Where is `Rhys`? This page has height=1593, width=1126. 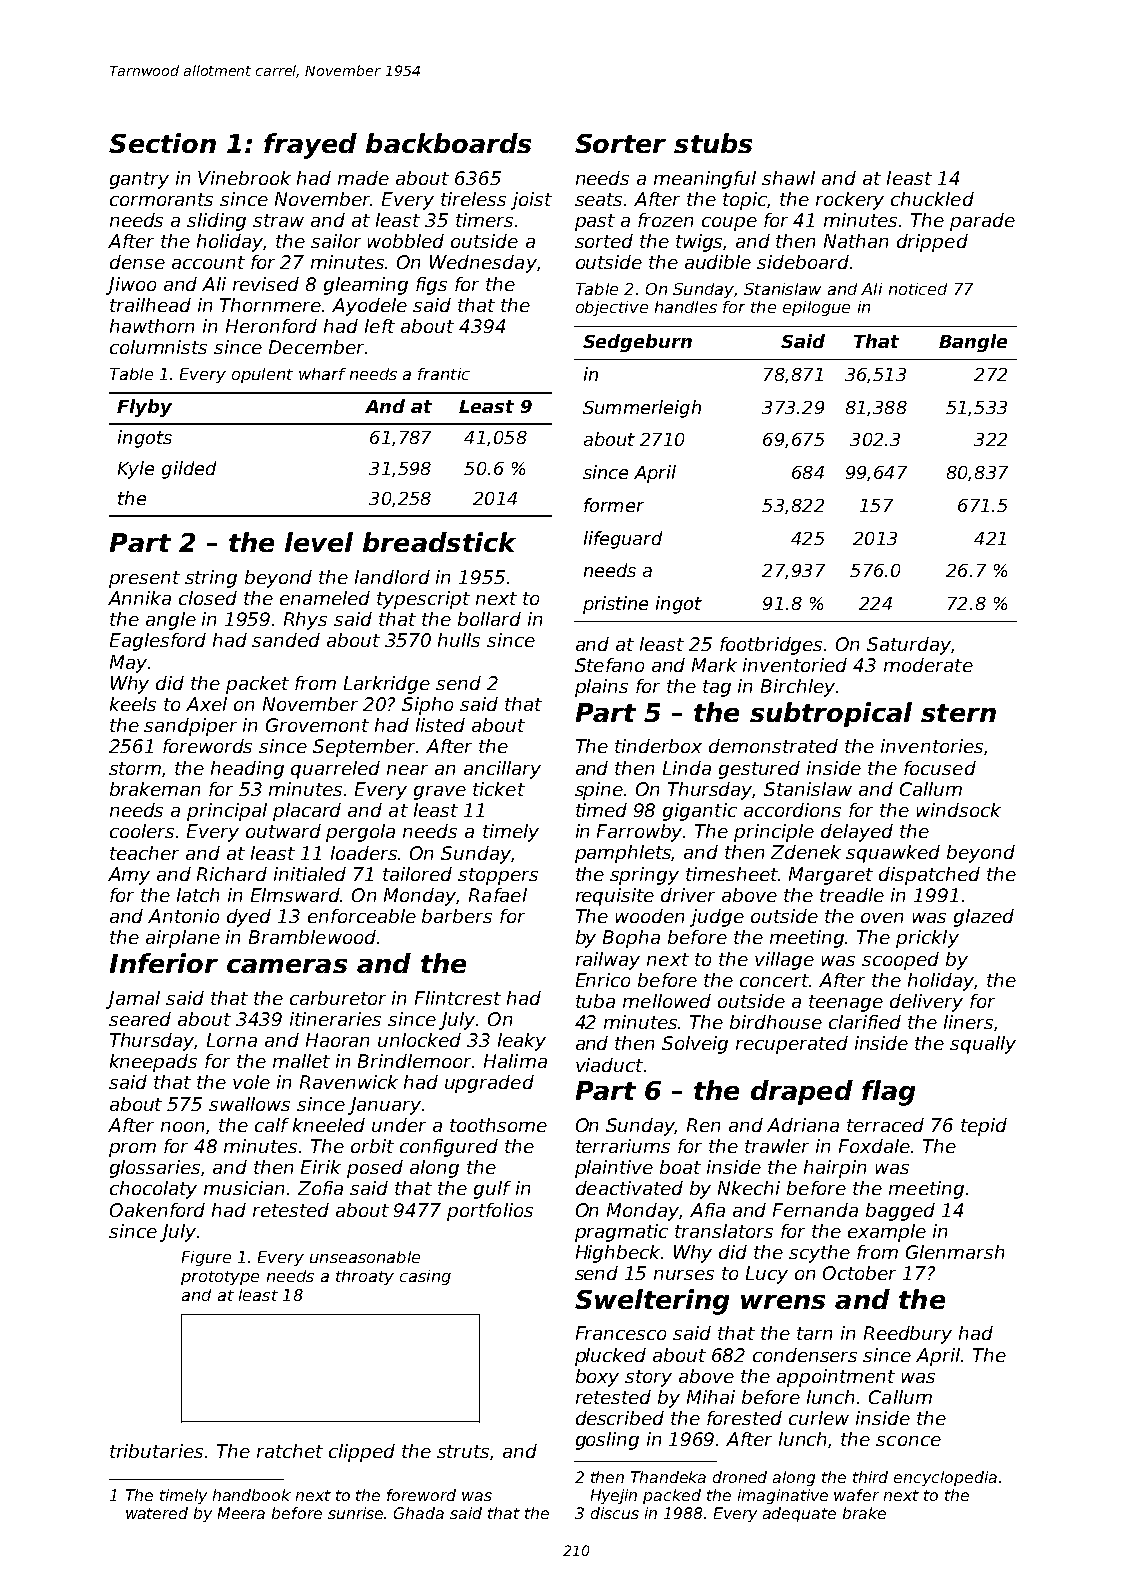 Rhys is located at coordinates (305, 621).
